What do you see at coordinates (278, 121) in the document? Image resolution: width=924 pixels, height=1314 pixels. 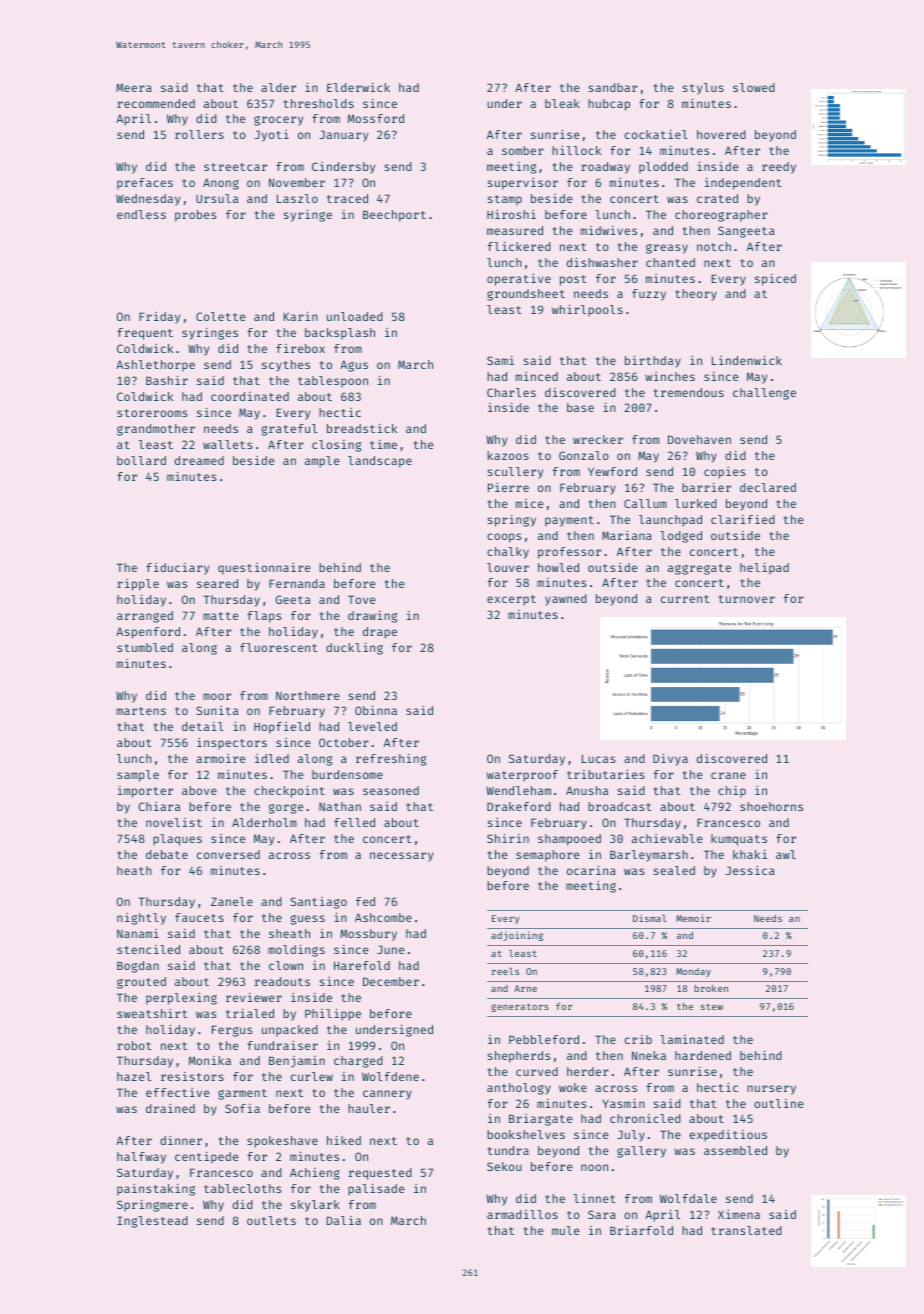 I see `grocery` at bounding box center [278, 121].
